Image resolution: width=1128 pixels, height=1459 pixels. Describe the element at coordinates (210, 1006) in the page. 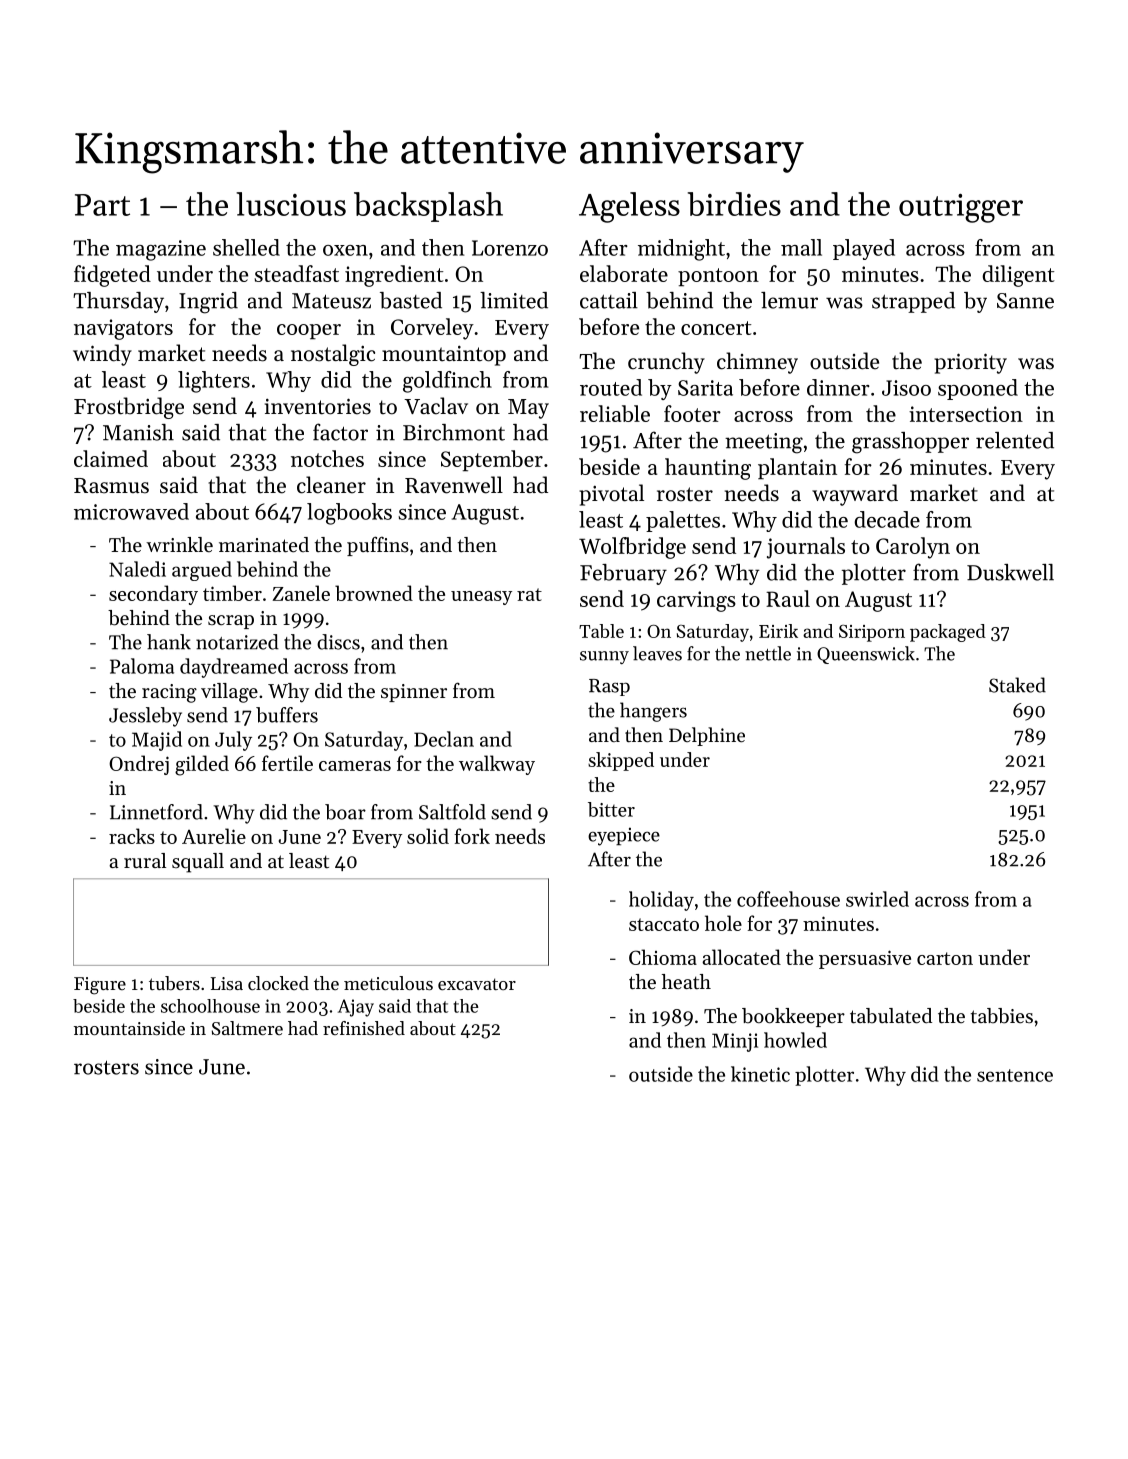

I see `schoolhouse` at that location.
